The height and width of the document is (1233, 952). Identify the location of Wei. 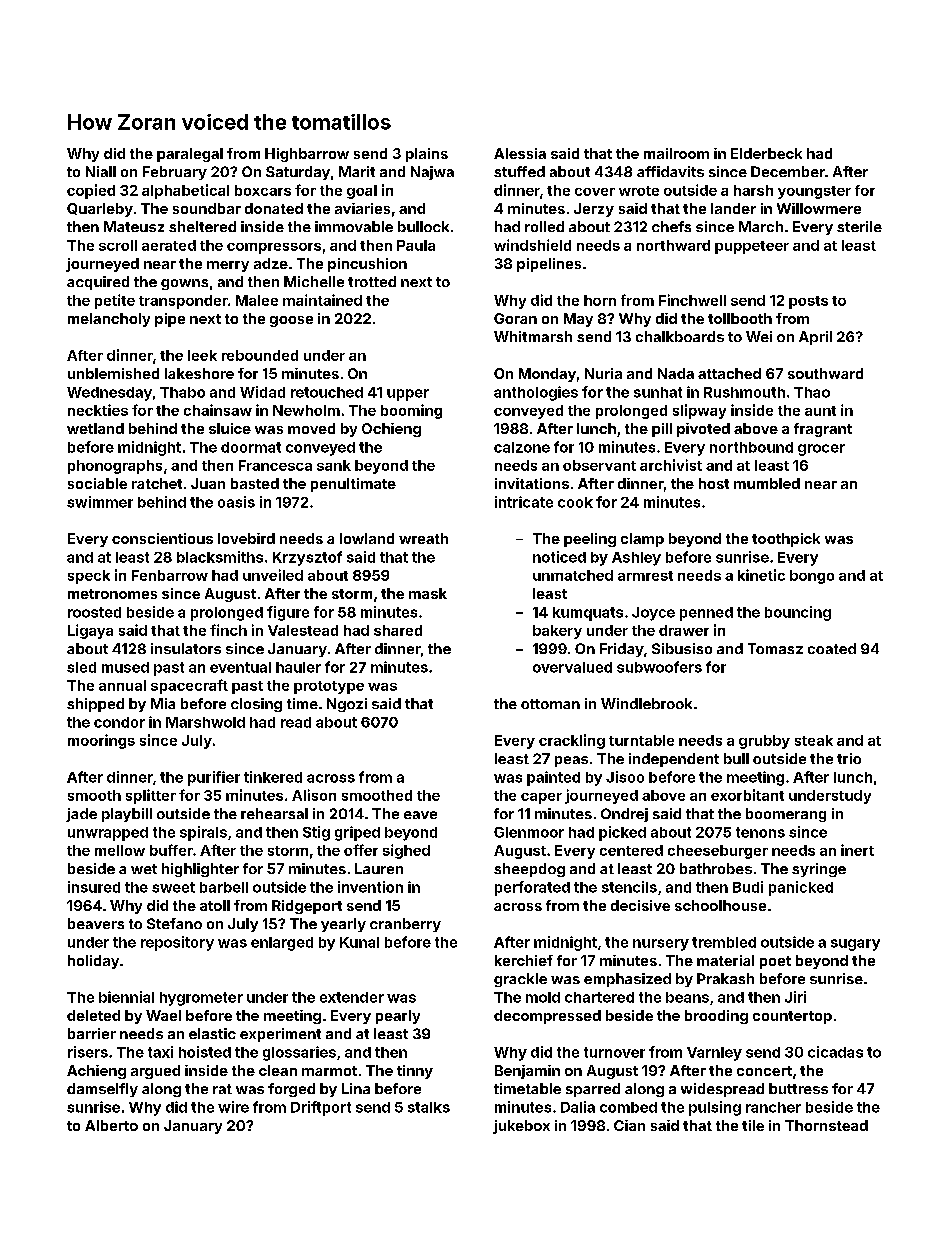
(759, 336).
